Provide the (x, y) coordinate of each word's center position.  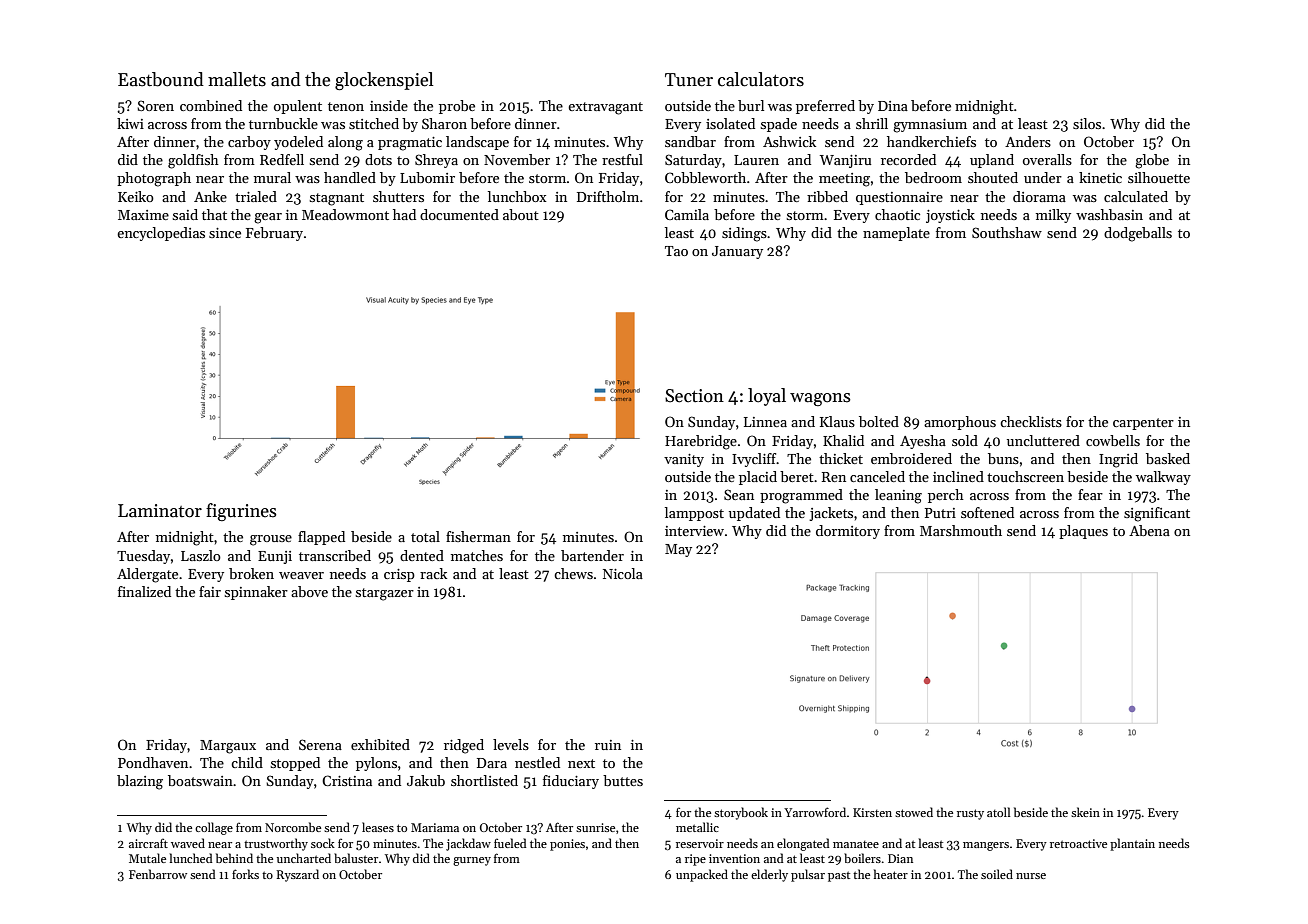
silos (1087, 123)
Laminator (160, 511)
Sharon (444, 123)
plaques (1083, 532)
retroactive (1078, 843)
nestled (537, 762)
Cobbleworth (705, 177)
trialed (256, 196)
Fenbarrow (158, 874)
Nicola (623, 573)
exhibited (380, 744)
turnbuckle (283, 123)
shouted (993, 177)
